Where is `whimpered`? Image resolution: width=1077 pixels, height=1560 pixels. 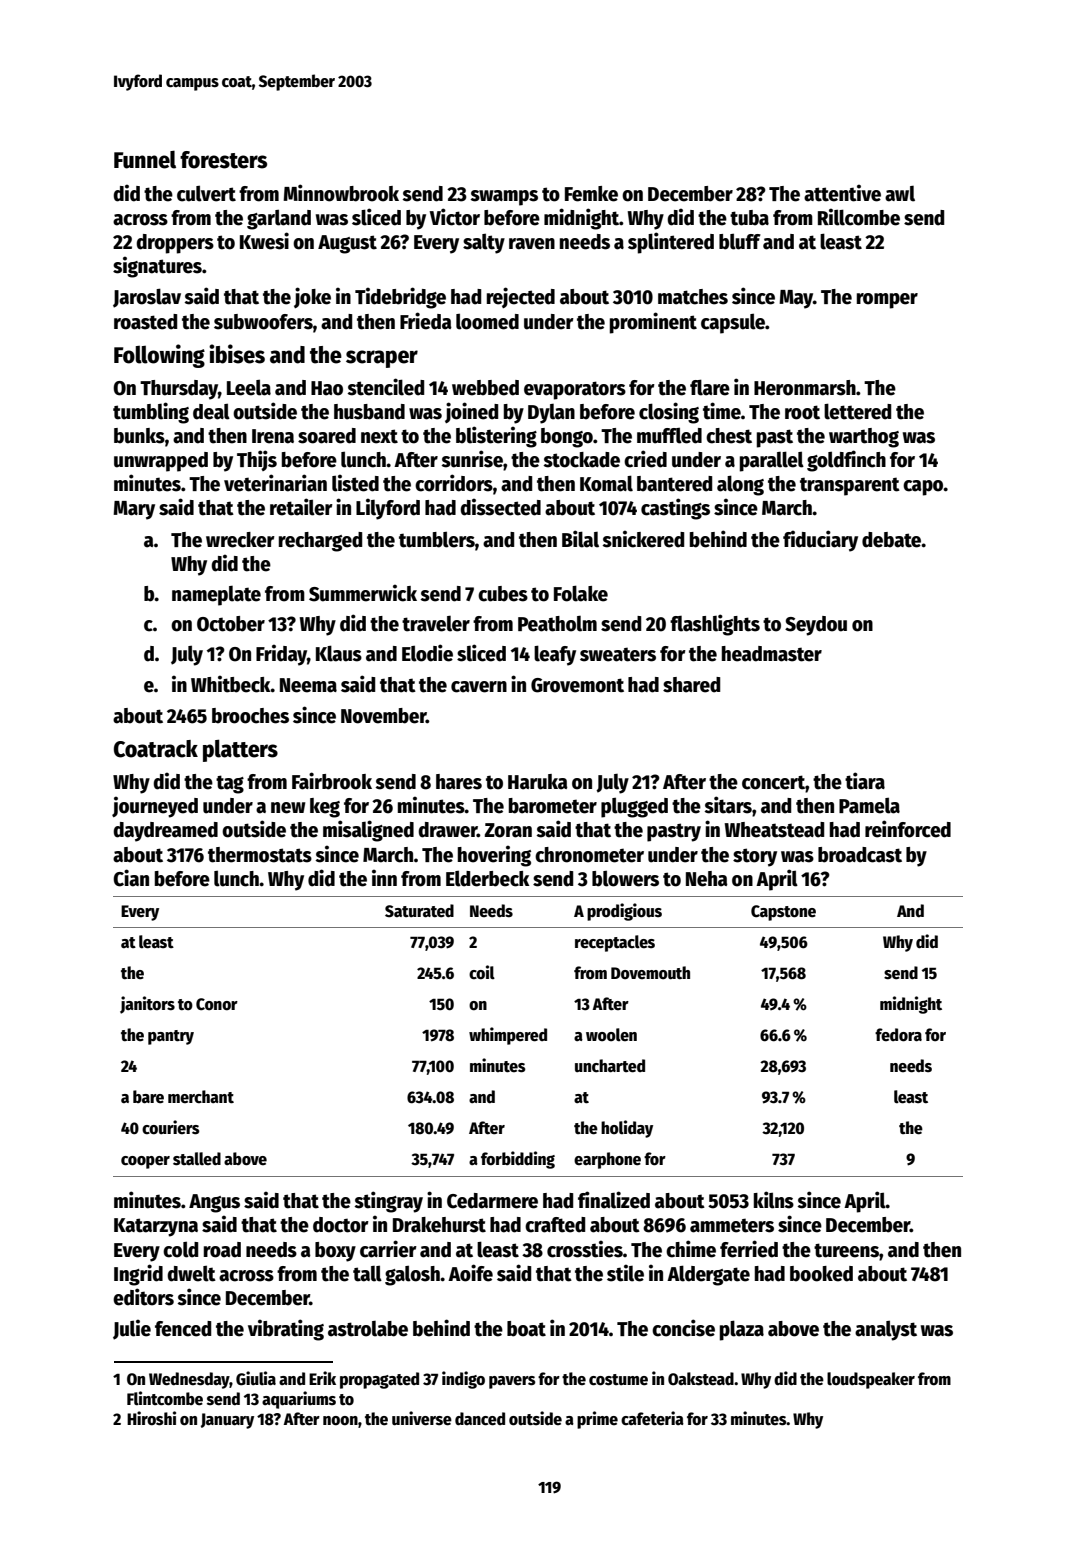 whimpered is located at coordinates (508, 1036).
